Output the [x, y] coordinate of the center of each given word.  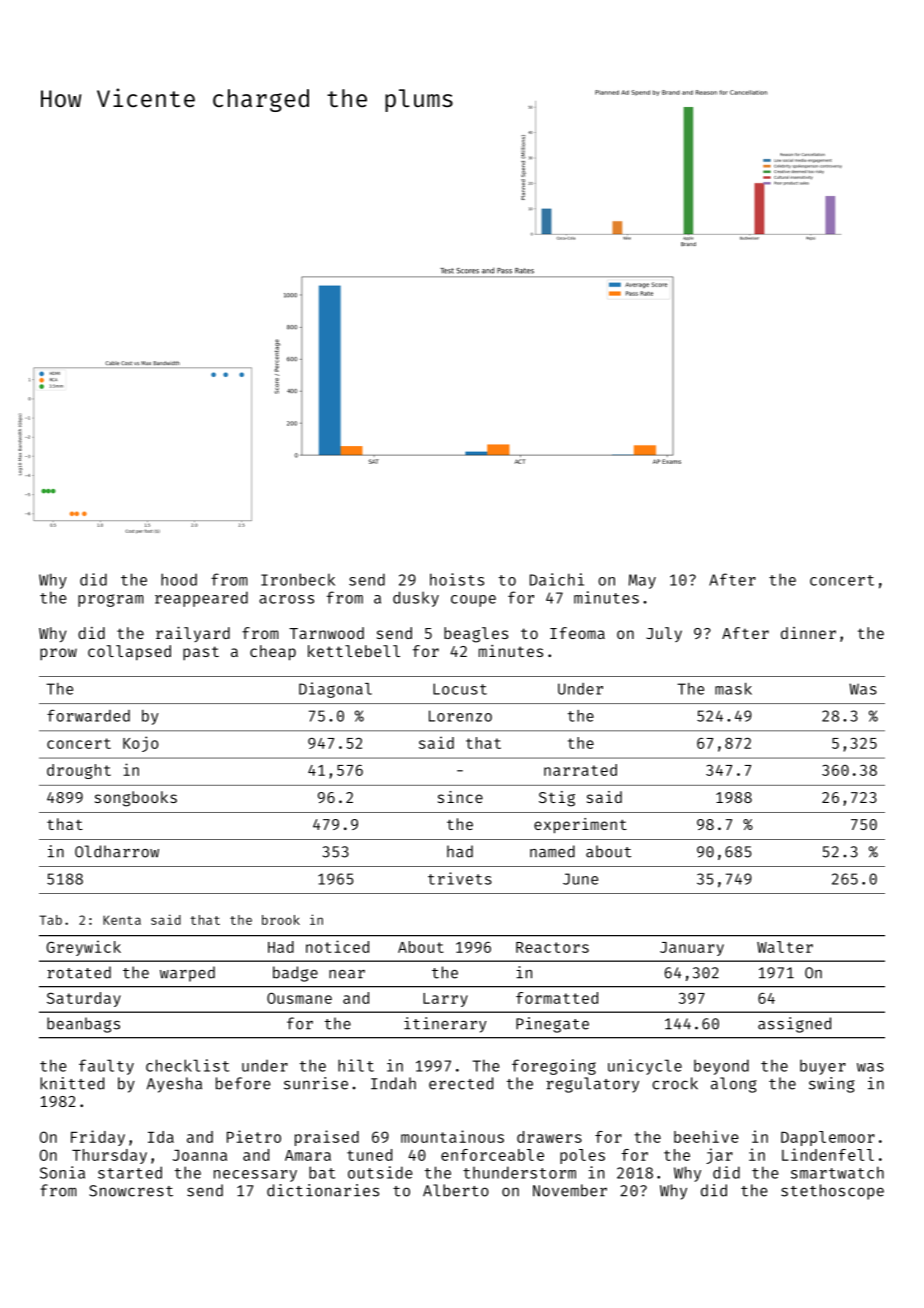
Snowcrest [131, 1191]
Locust [460, 689]
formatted [557, 998]
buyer [823, 1067]
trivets [460, 878]
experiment [580, 826]
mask [733, 689]
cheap [273, 653]
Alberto [456, 1190]
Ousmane [299, 998]
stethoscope [832, 1192]
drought [79, 771]
